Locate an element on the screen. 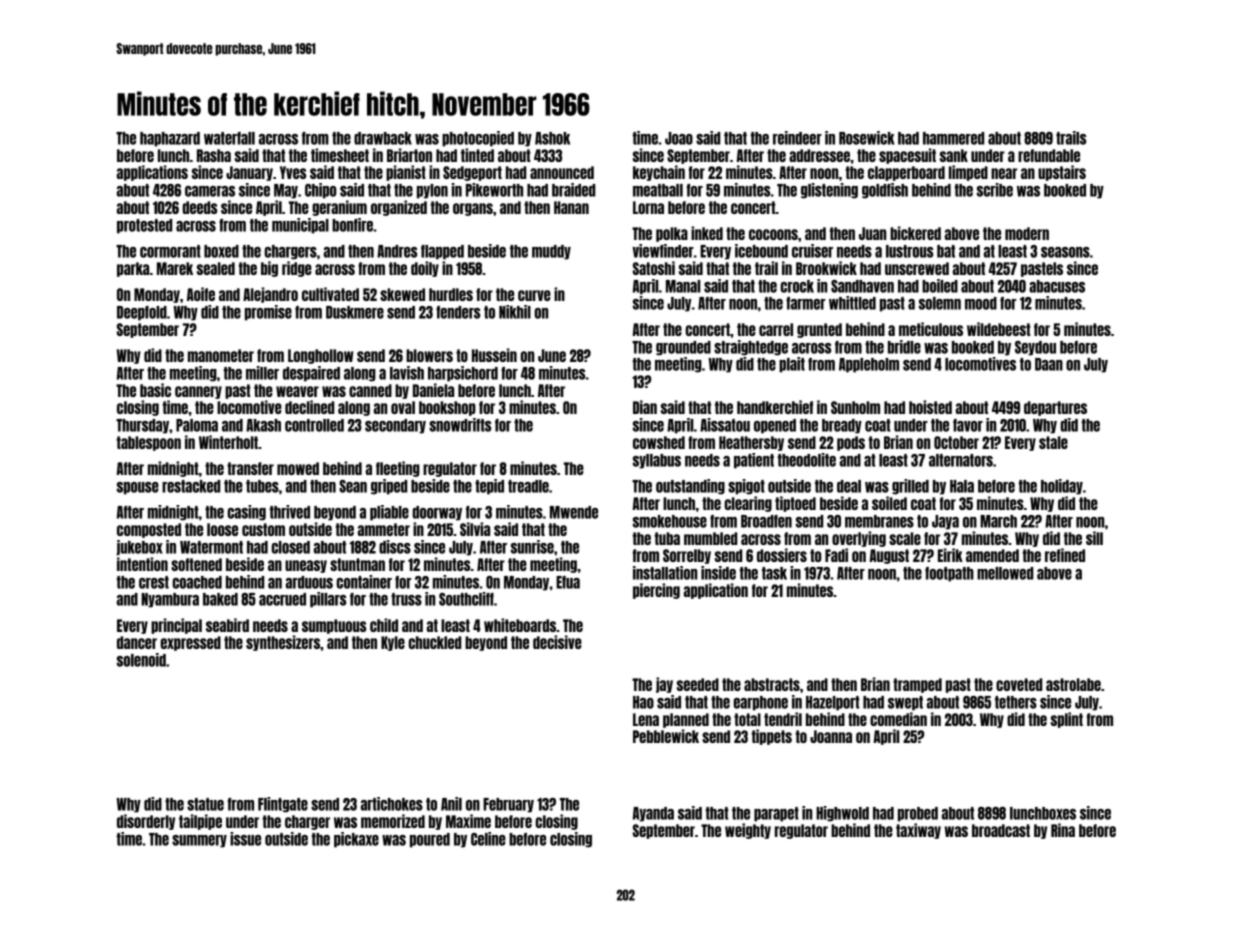 The width and height of the screenshot is (1233, 952). manometer is located at coordinates (221, 355).
